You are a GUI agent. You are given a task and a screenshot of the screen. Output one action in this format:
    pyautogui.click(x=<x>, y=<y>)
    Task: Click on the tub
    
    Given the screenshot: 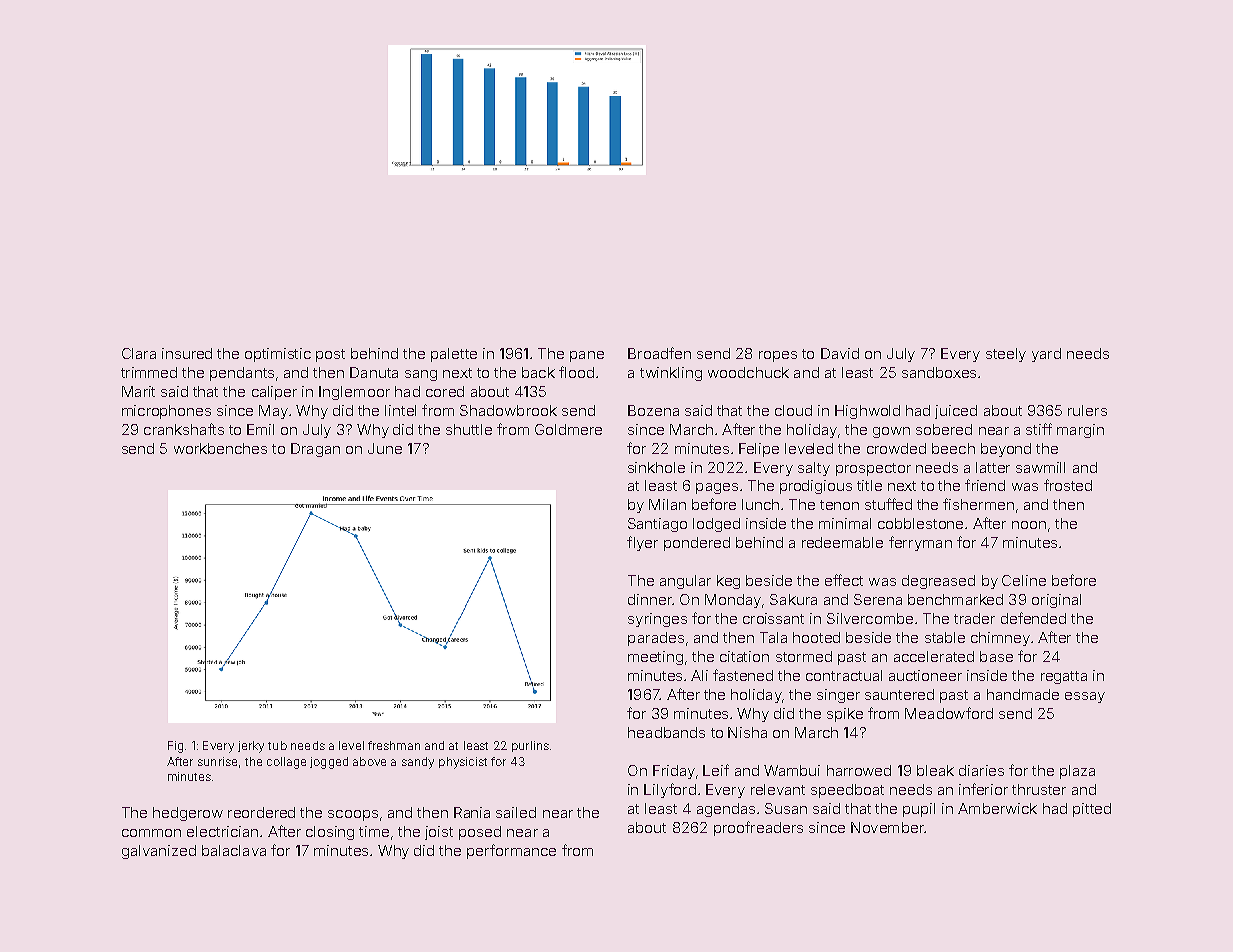 What is the action you would take?
    pyautogui.click(x=277, y=745)
